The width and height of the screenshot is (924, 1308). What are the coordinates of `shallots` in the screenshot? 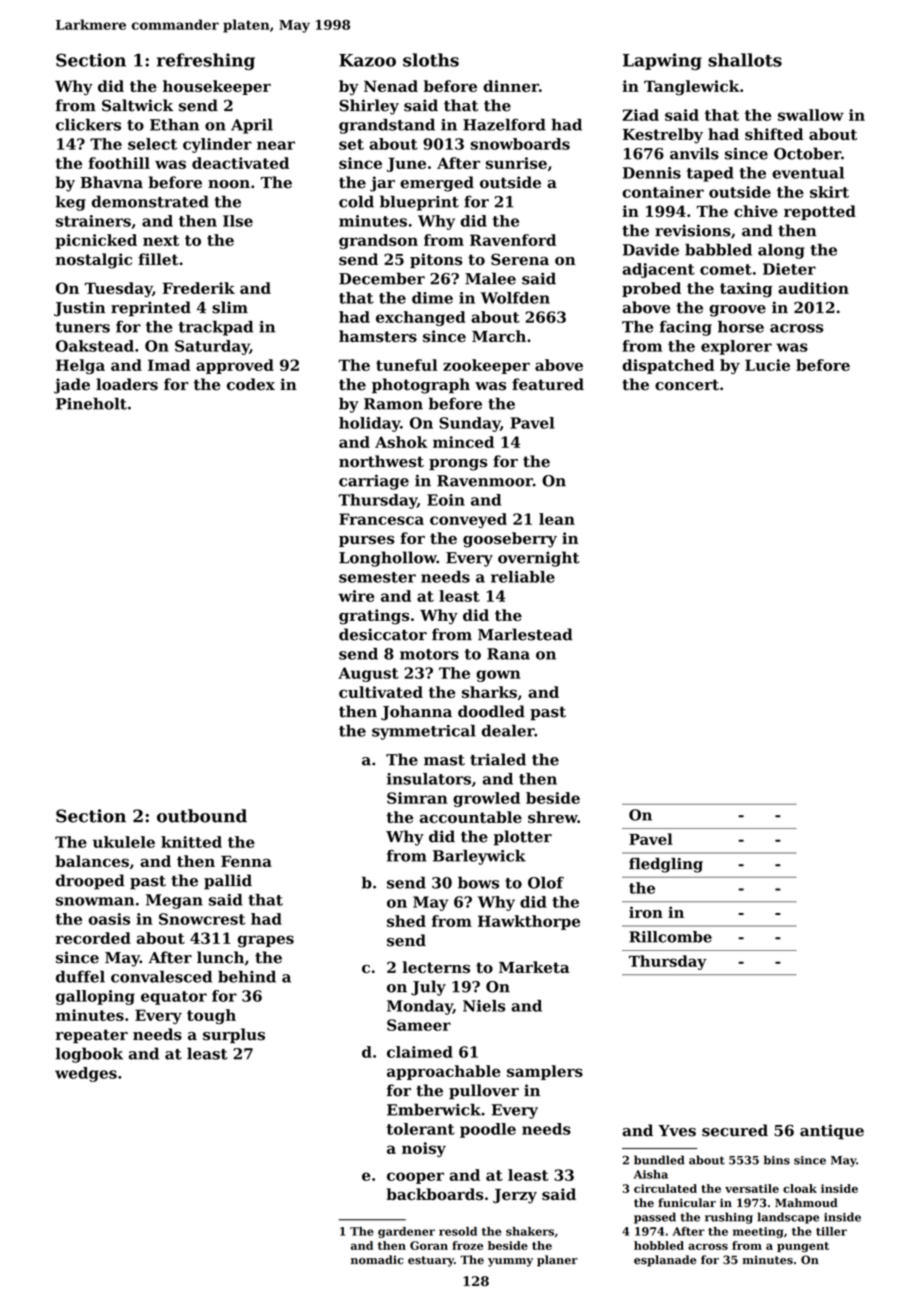 It's located at (745, 60).
